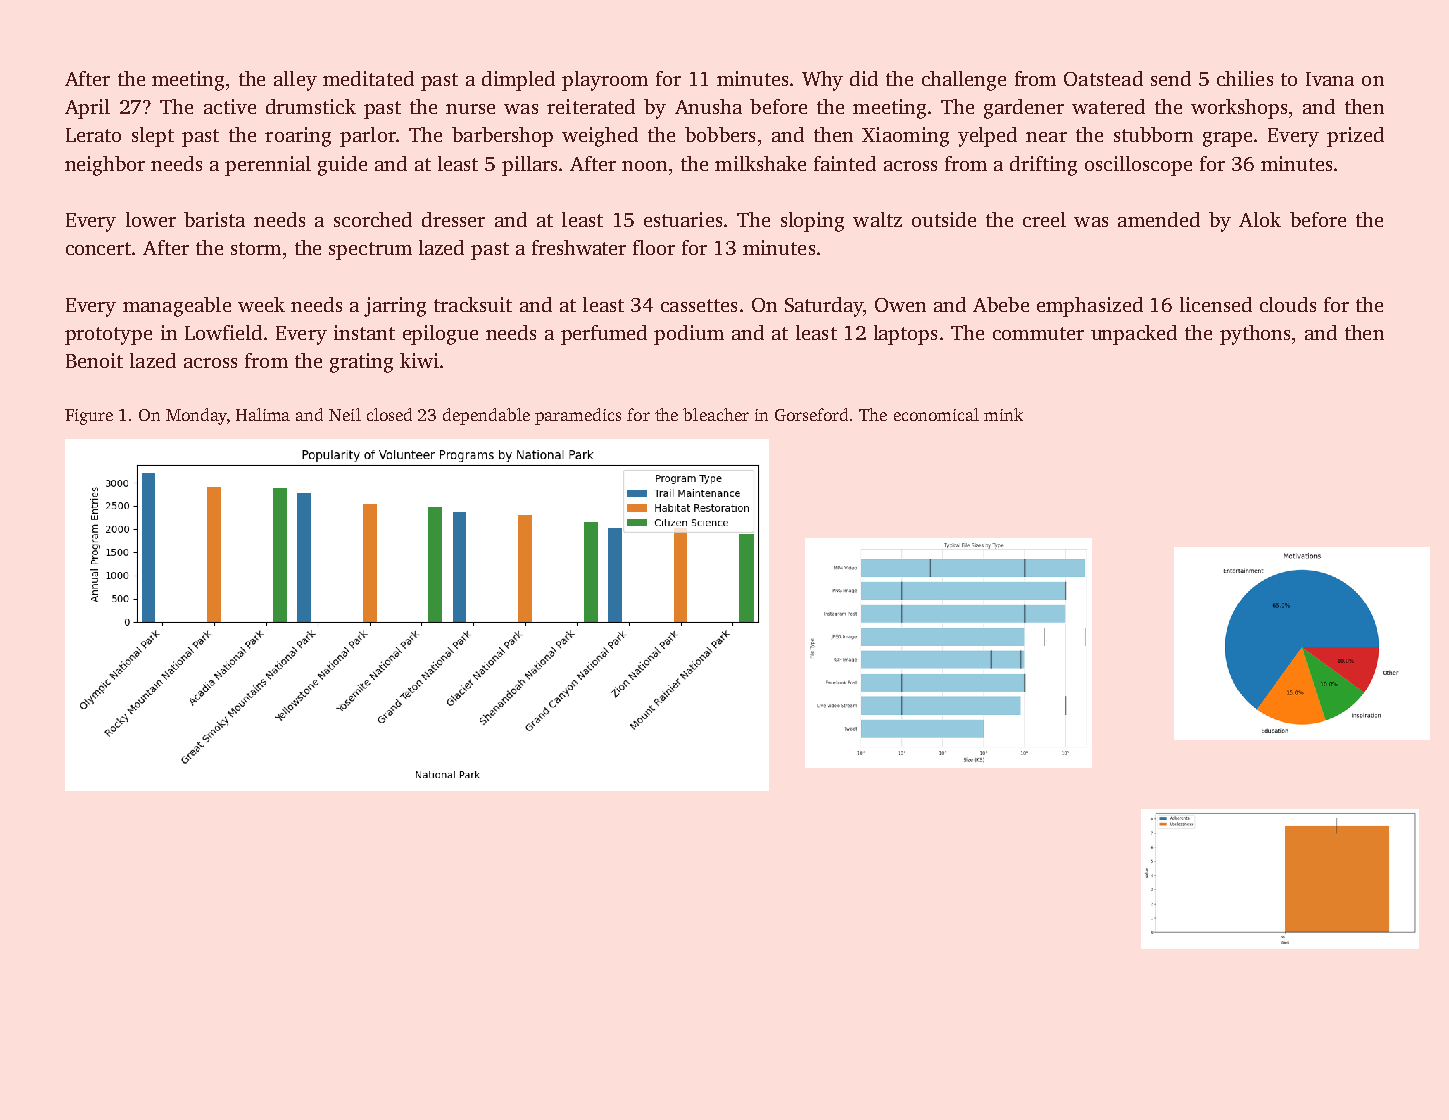 The width and height of the screenshot is (1449, 1120). What do you see at coordinates (578, 416) in the screenshot?
I see `paramedics` at bounding box center [578, 416].
